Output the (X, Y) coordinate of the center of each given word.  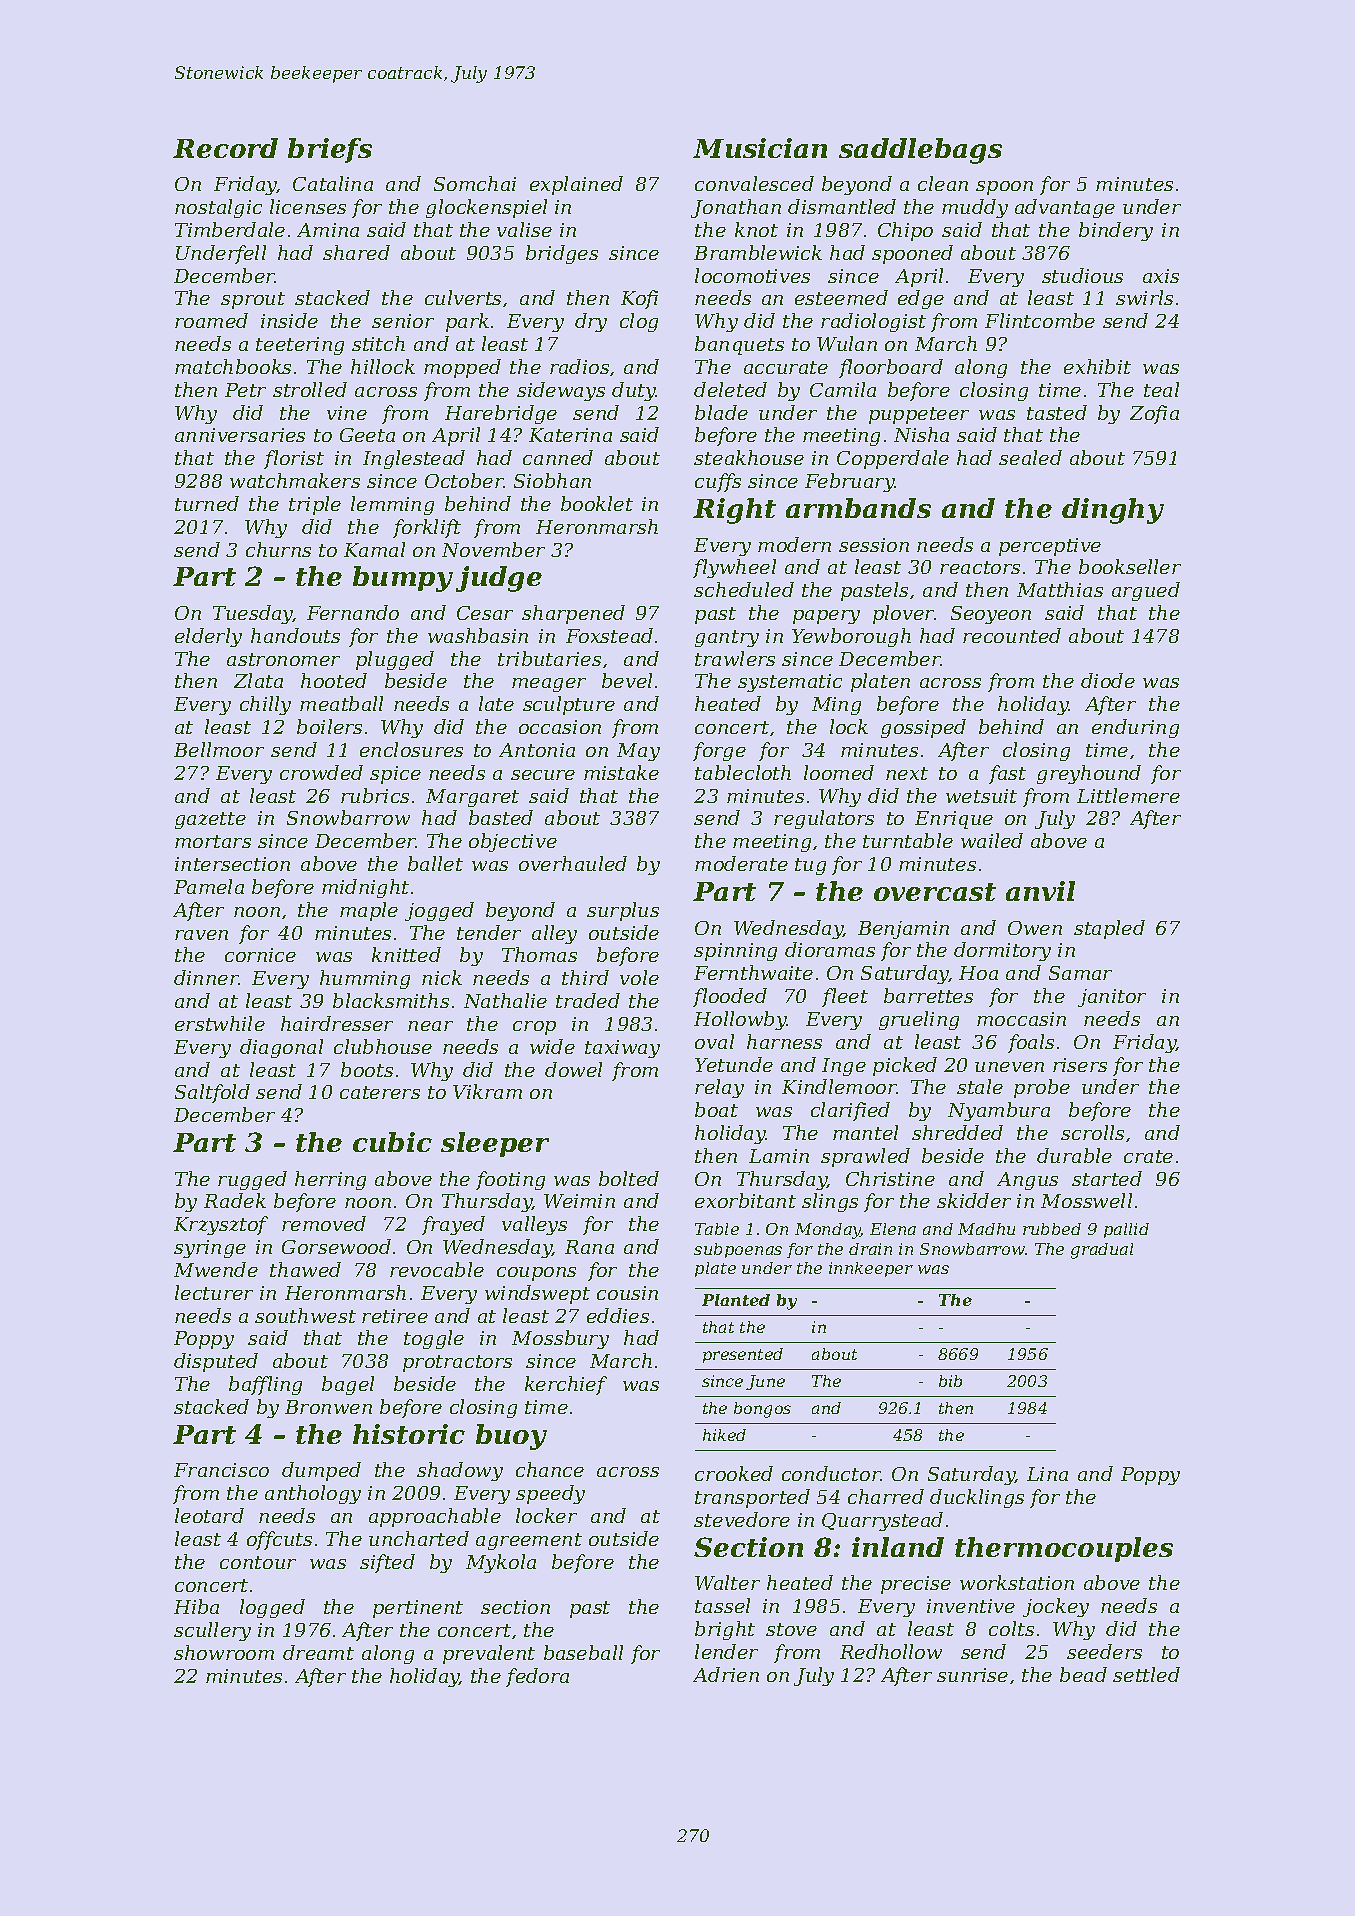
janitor (1112, 998)
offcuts (279, 1540)
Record (225, 148)
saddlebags (920, 151)
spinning (735, 952)
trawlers (735, 658)
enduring (1135, 728)
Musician (760, 148)
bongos (762, 1410)
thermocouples (1064, 1549)
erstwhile (220, 1023)
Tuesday (253, 614)
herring (330, 1180)
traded (588, 1000)
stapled (1109, 929)
